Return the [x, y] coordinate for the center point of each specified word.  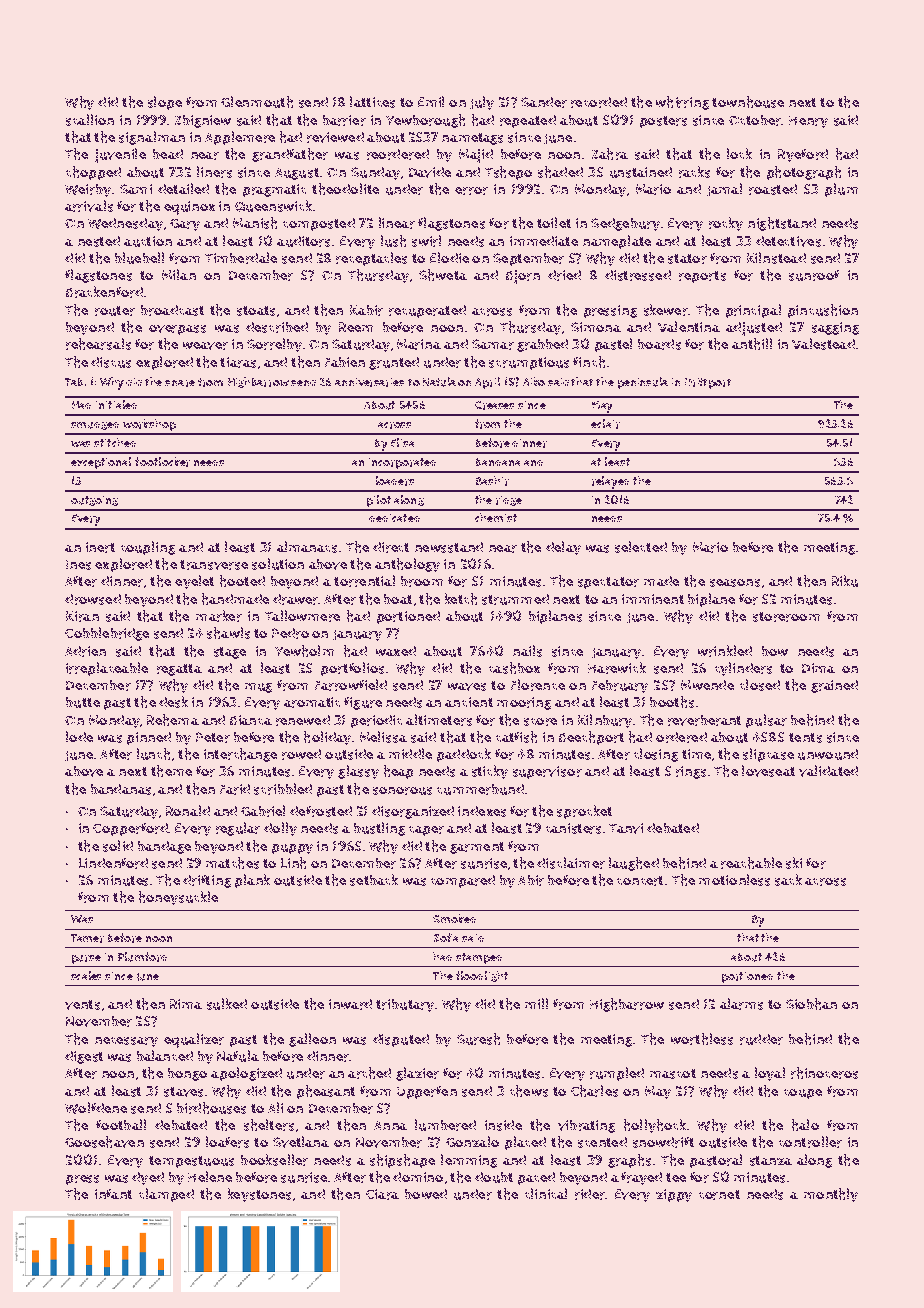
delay [563, 548]
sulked [227, 1004]
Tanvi [626, 828]
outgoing [94, 501]
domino [418, 1177]
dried [564, 275]
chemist [496, 517]
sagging [835, 328]
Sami [136, 189]
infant [113, 1194]
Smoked [454, 918]
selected [641, 547]
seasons [735, 583]
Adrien [85, 651]
